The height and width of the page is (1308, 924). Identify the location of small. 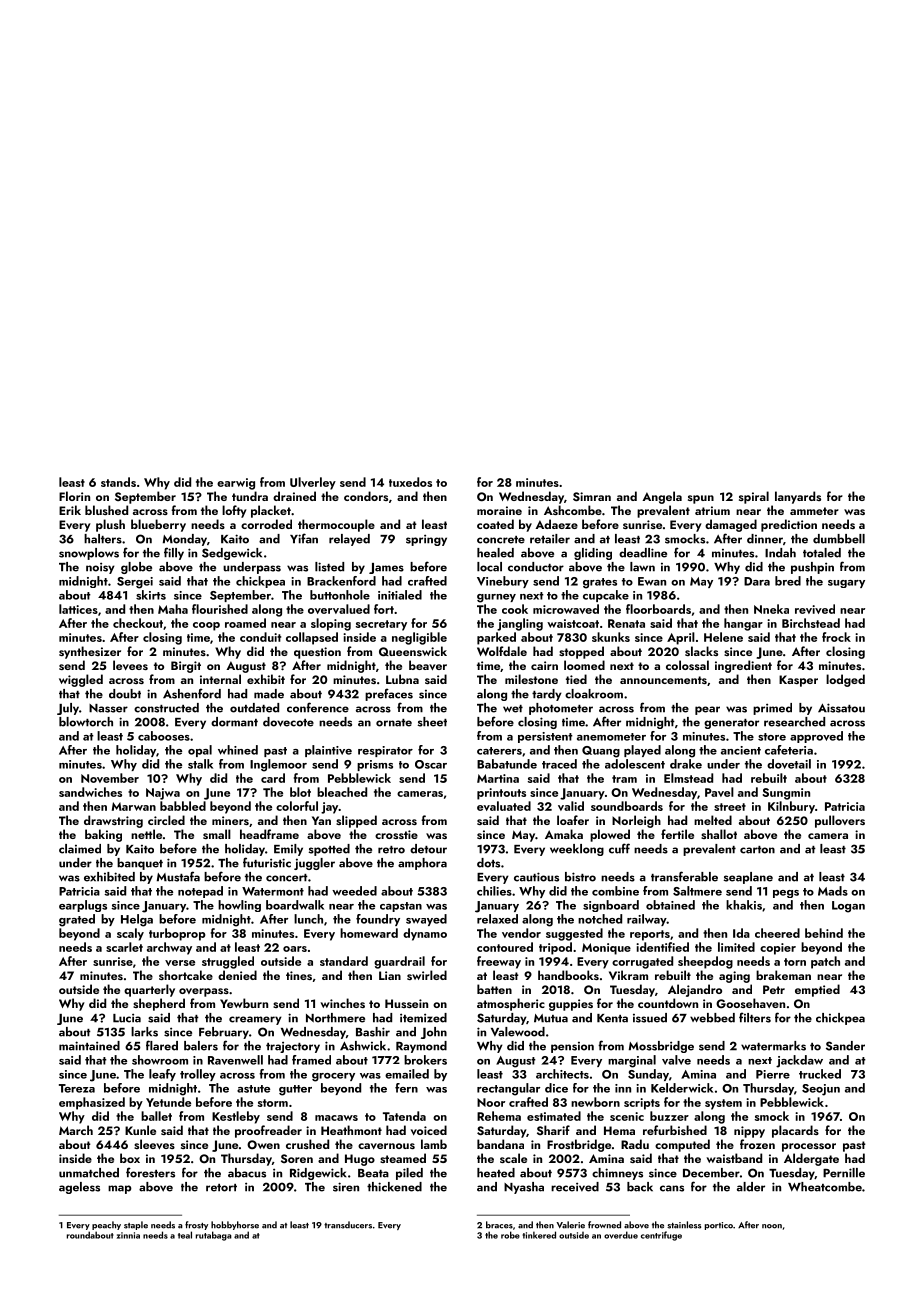
(217, 834).
